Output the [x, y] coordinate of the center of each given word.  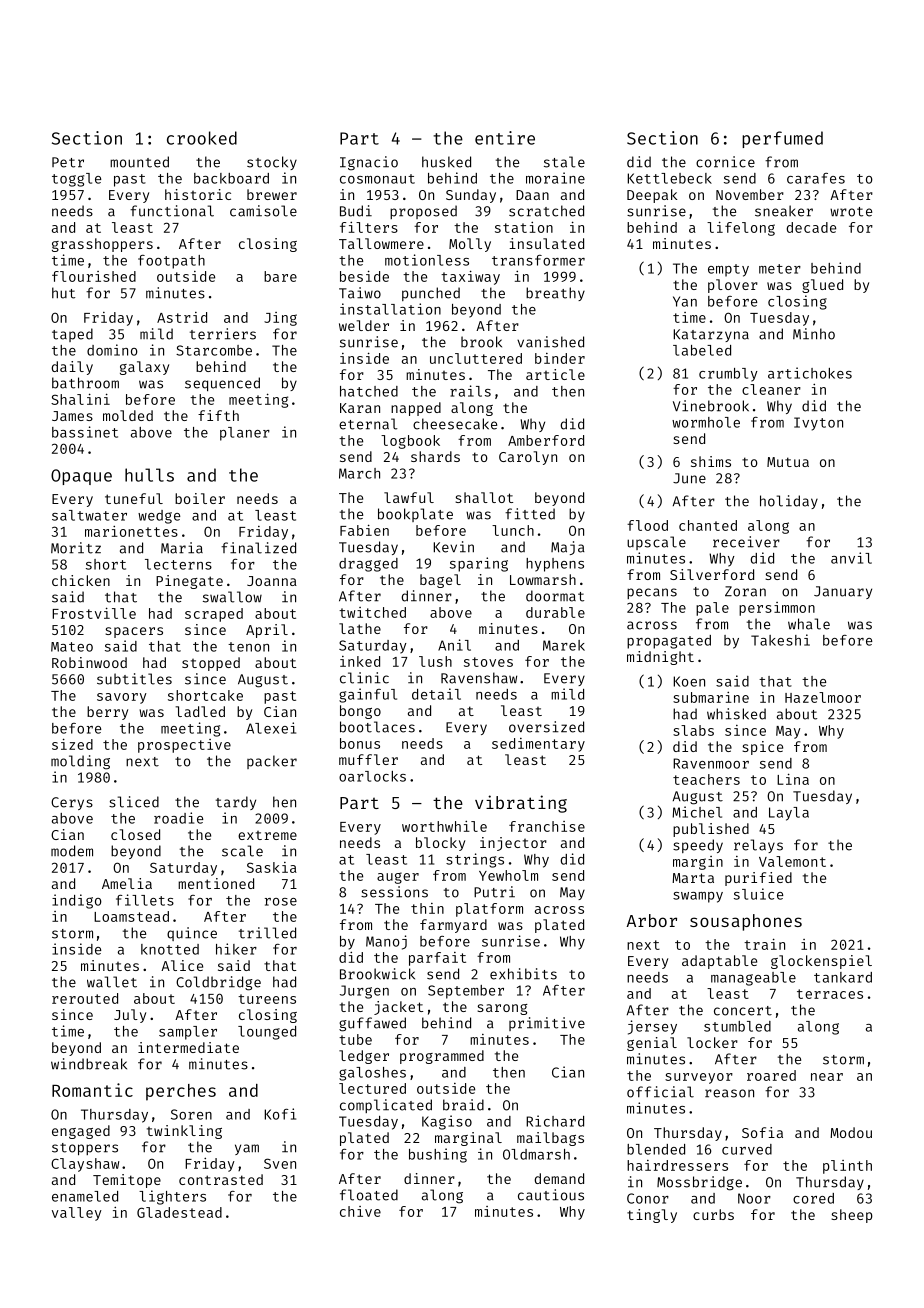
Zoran [745, 591]
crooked [202, 138]
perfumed [782, 139]
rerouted [85, 998]
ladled [200, 711]
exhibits [523, 974]
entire [505, 138]
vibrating [521, 804]
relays [758, 846]
